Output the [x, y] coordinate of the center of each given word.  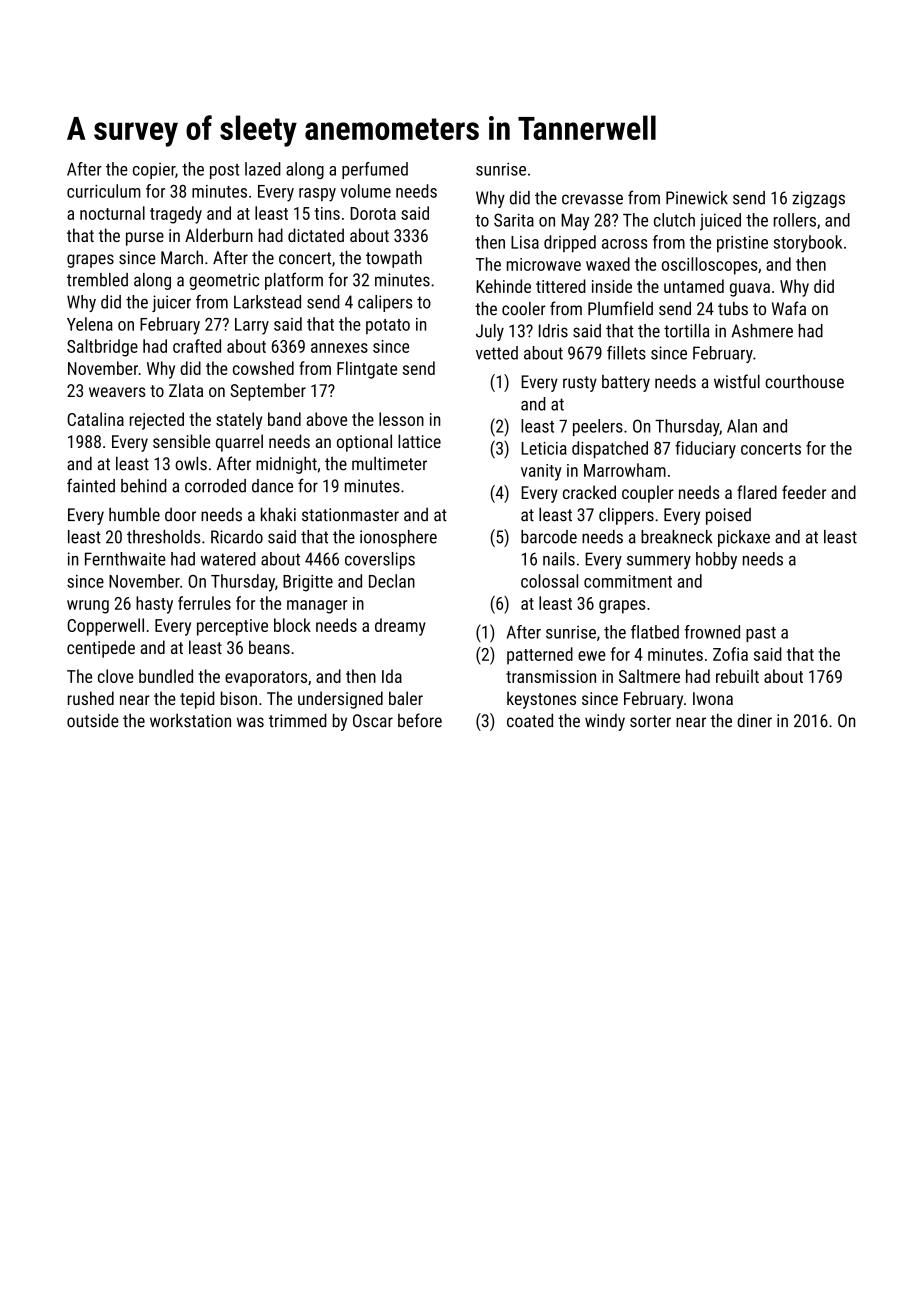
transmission [551, 676]
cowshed [263, 368]
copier [154, 171]
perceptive [232, 627]
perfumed [375, 170]
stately [239, 421]
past [761, 634]
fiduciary [705, 450]
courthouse [804, 381]
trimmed [298, 720]
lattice [419, 441]
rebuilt [737, 676]
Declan [392, 581]
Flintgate [367, 370]
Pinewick [697, 198]
